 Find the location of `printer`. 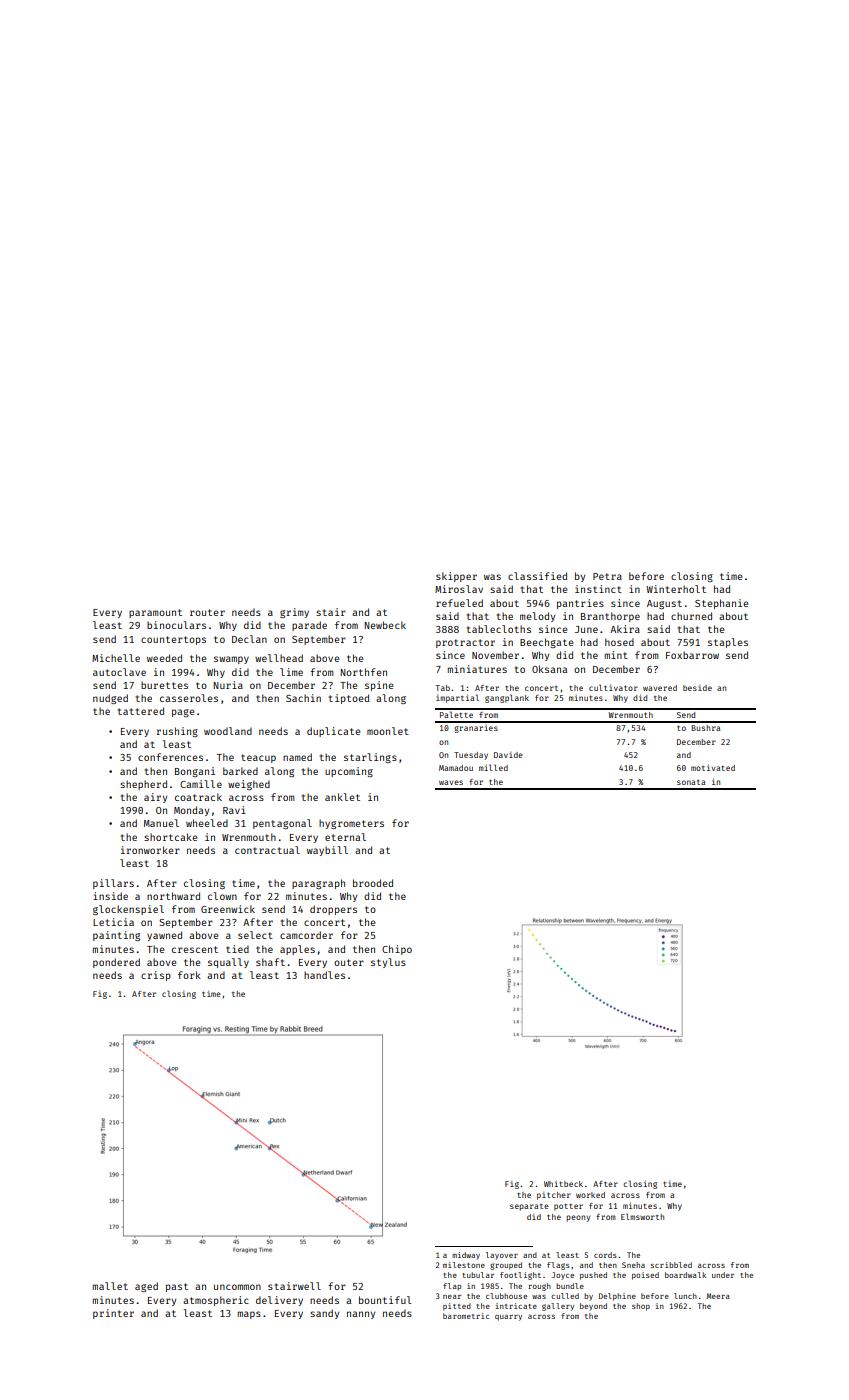

printer is located at coordinates (113, 1314).
